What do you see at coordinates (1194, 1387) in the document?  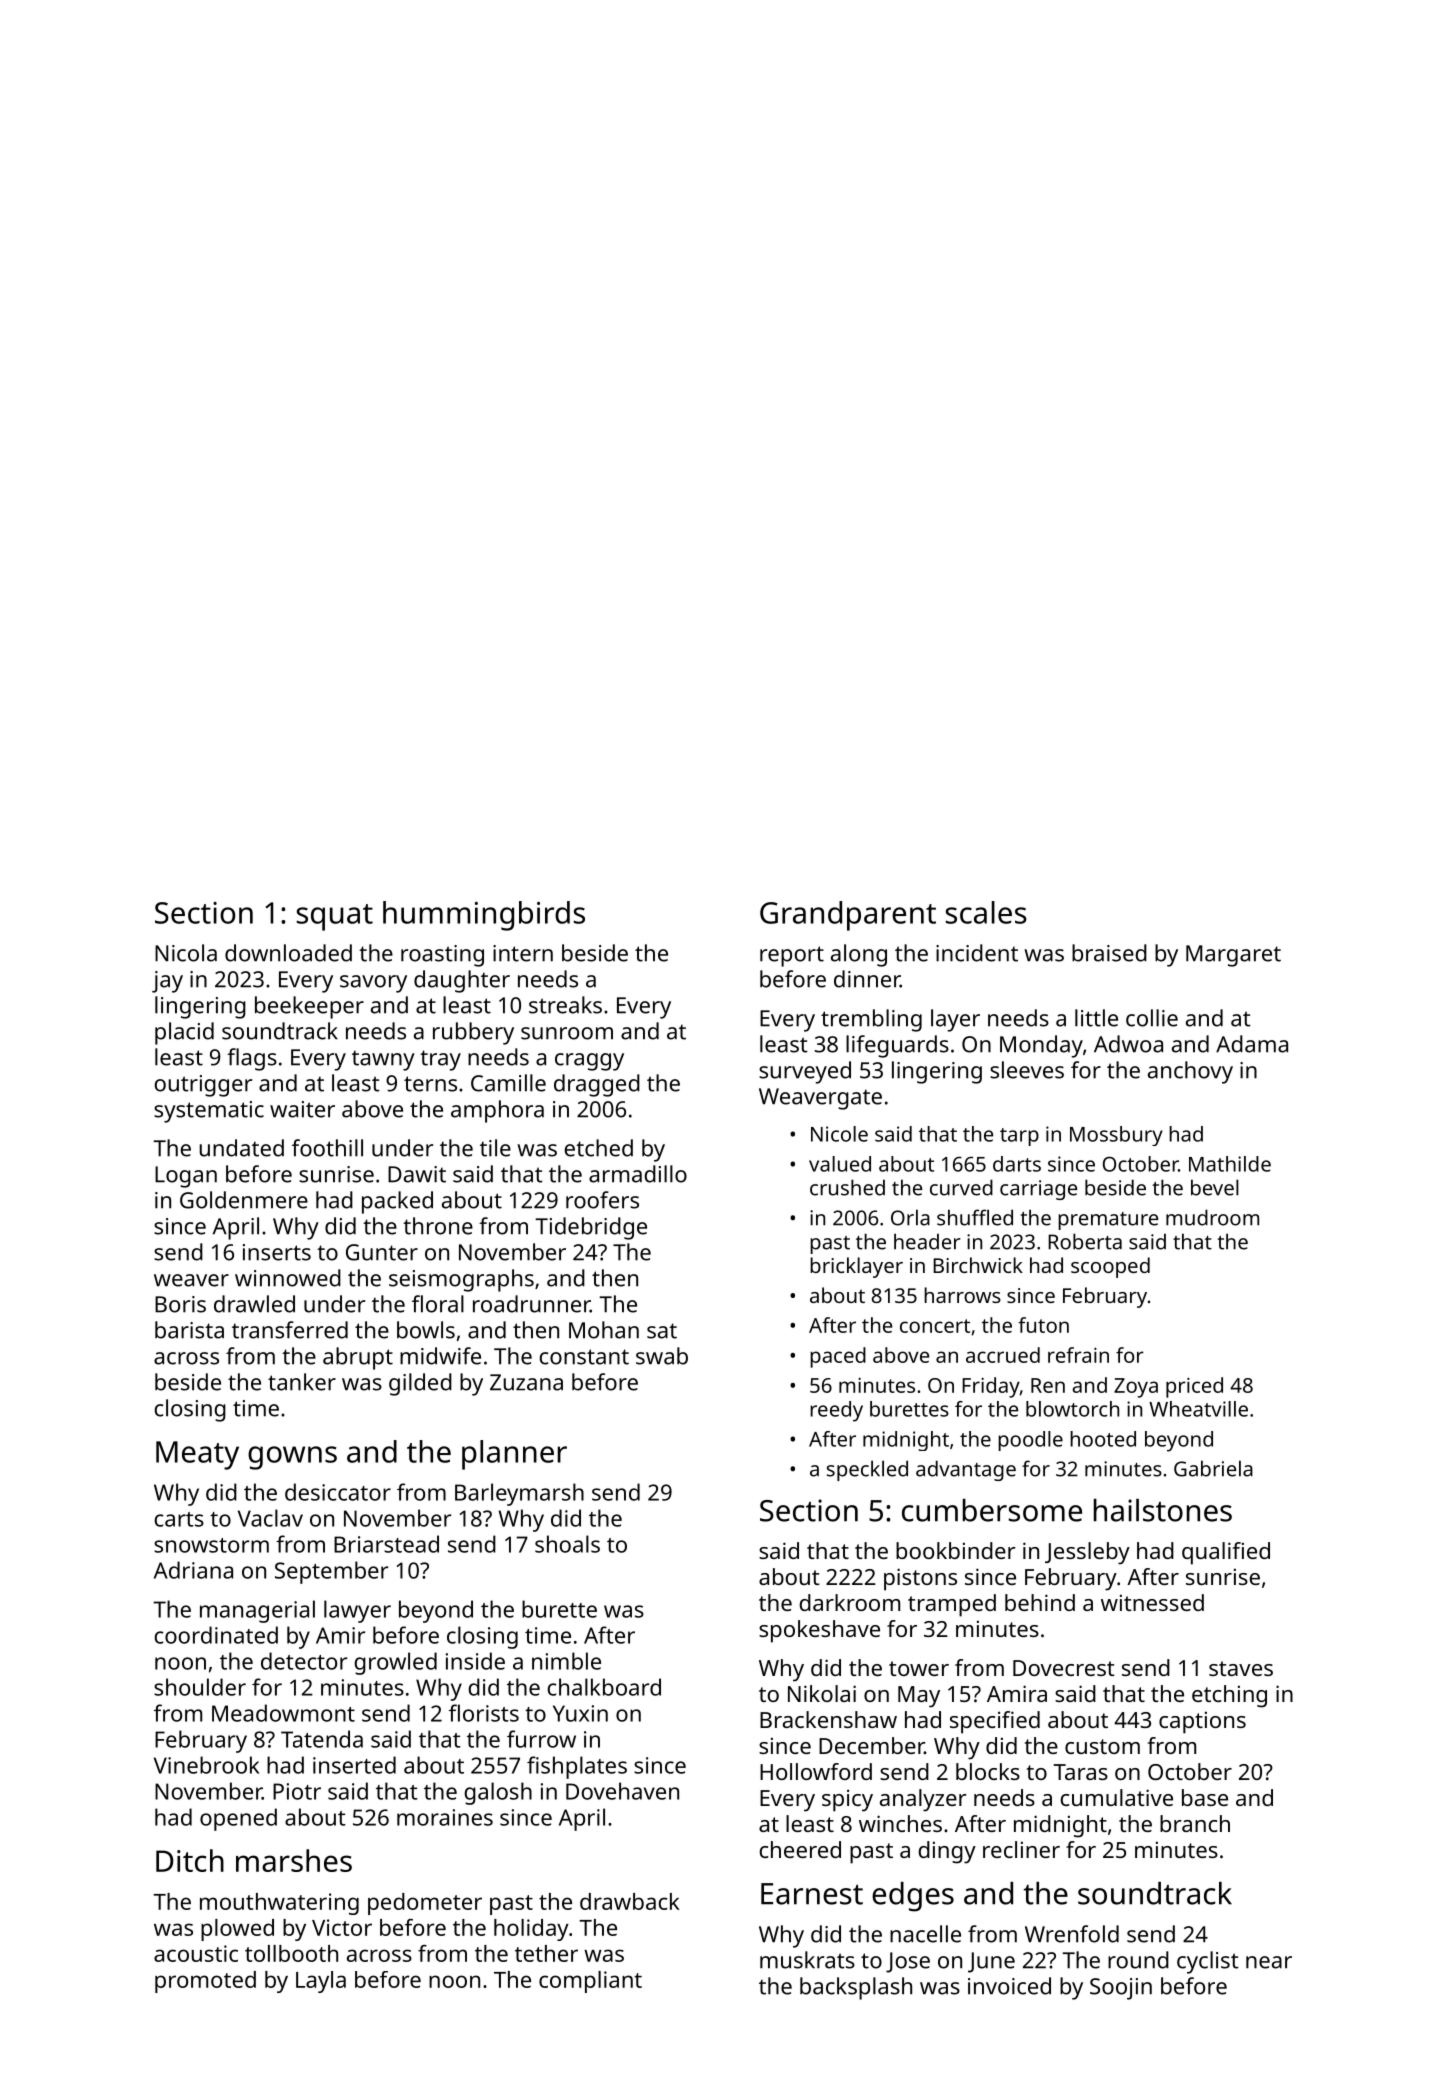 I see `priced` at bounding box center [1194, 1387].
